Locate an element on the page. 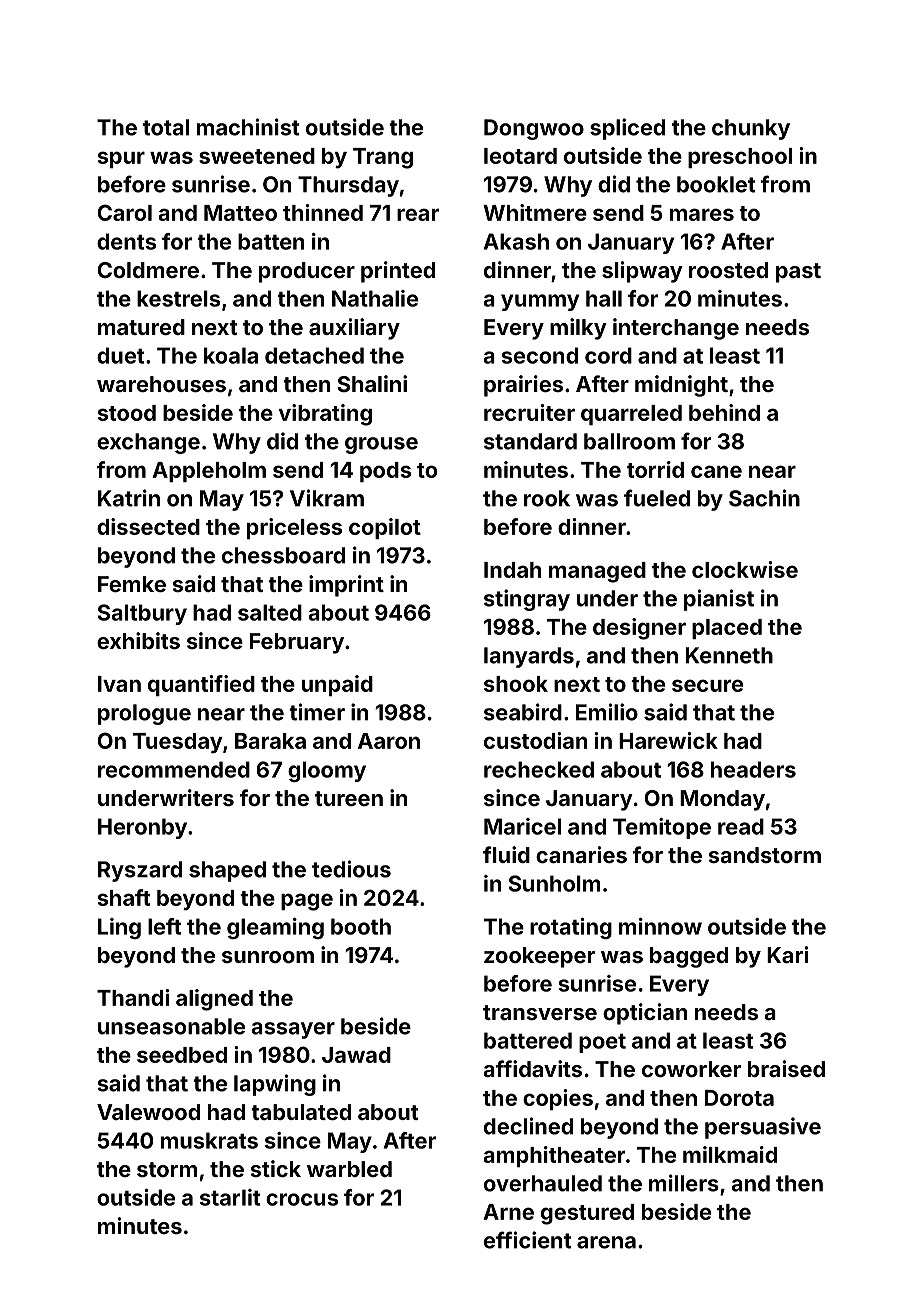  declined is located at coordinates (528, 1126).
